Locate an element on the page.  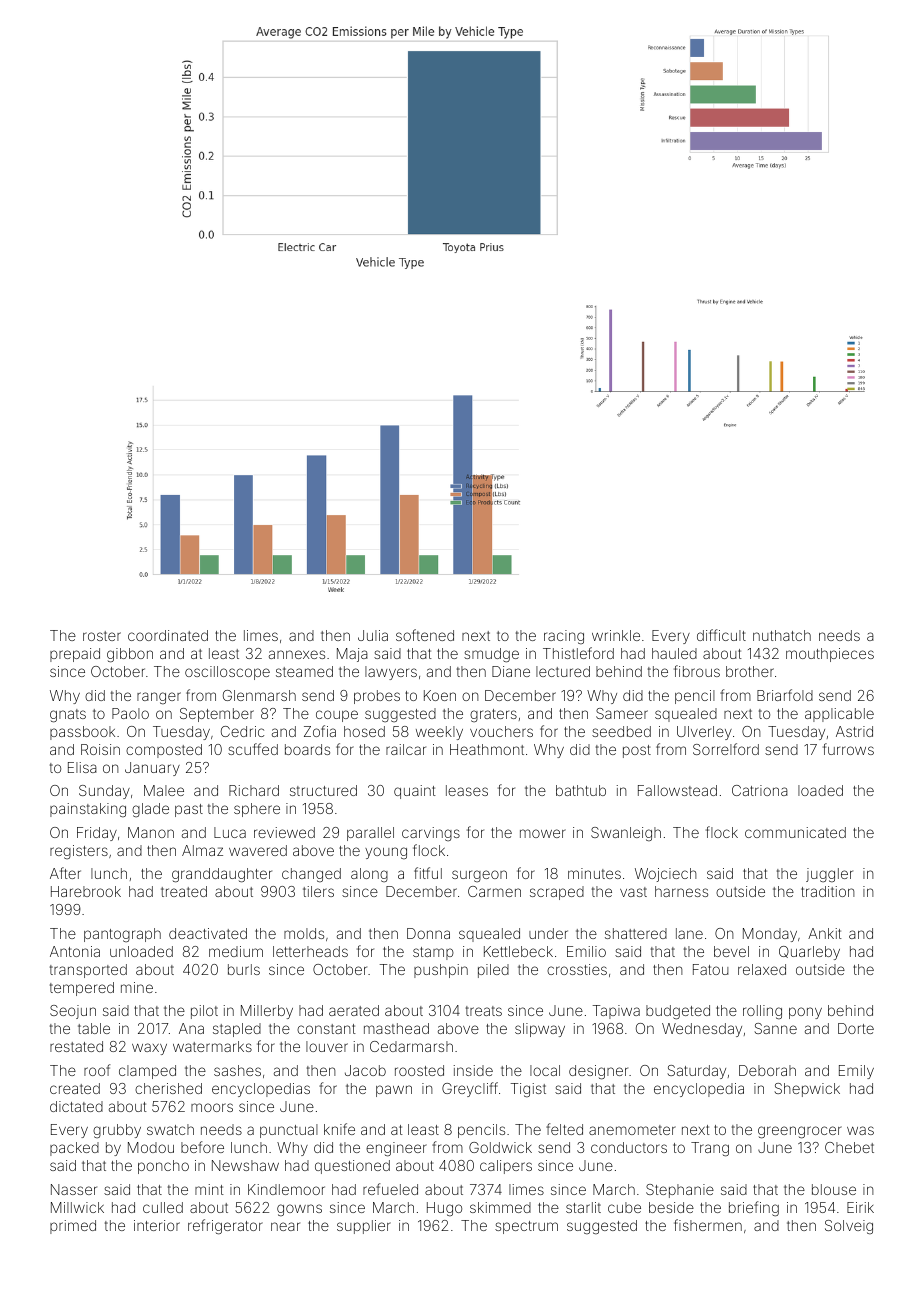
poncho is located at coordinates (163, 1167).
